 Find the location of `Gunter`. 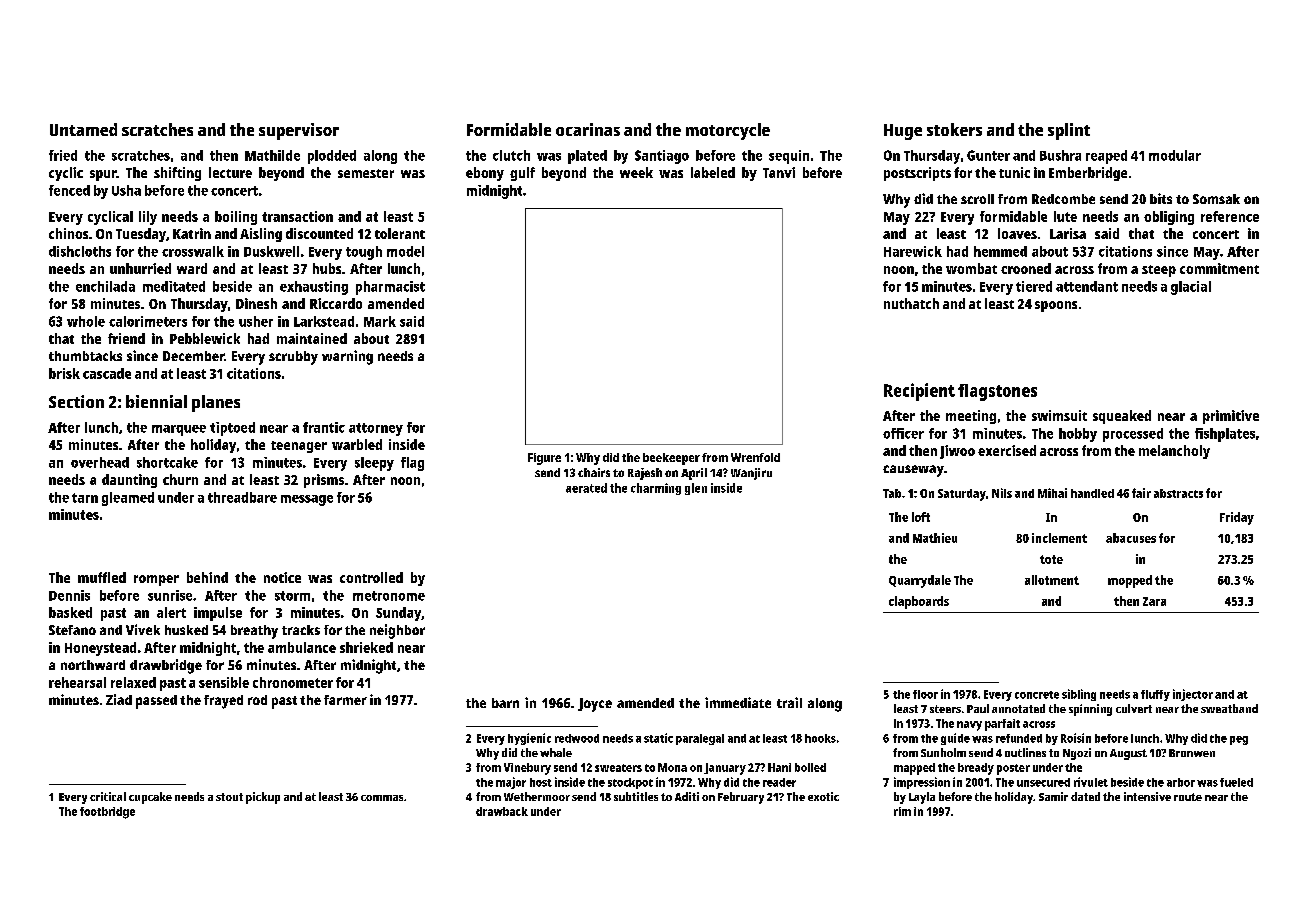

Gunter is located at coordinates (988, 155).
